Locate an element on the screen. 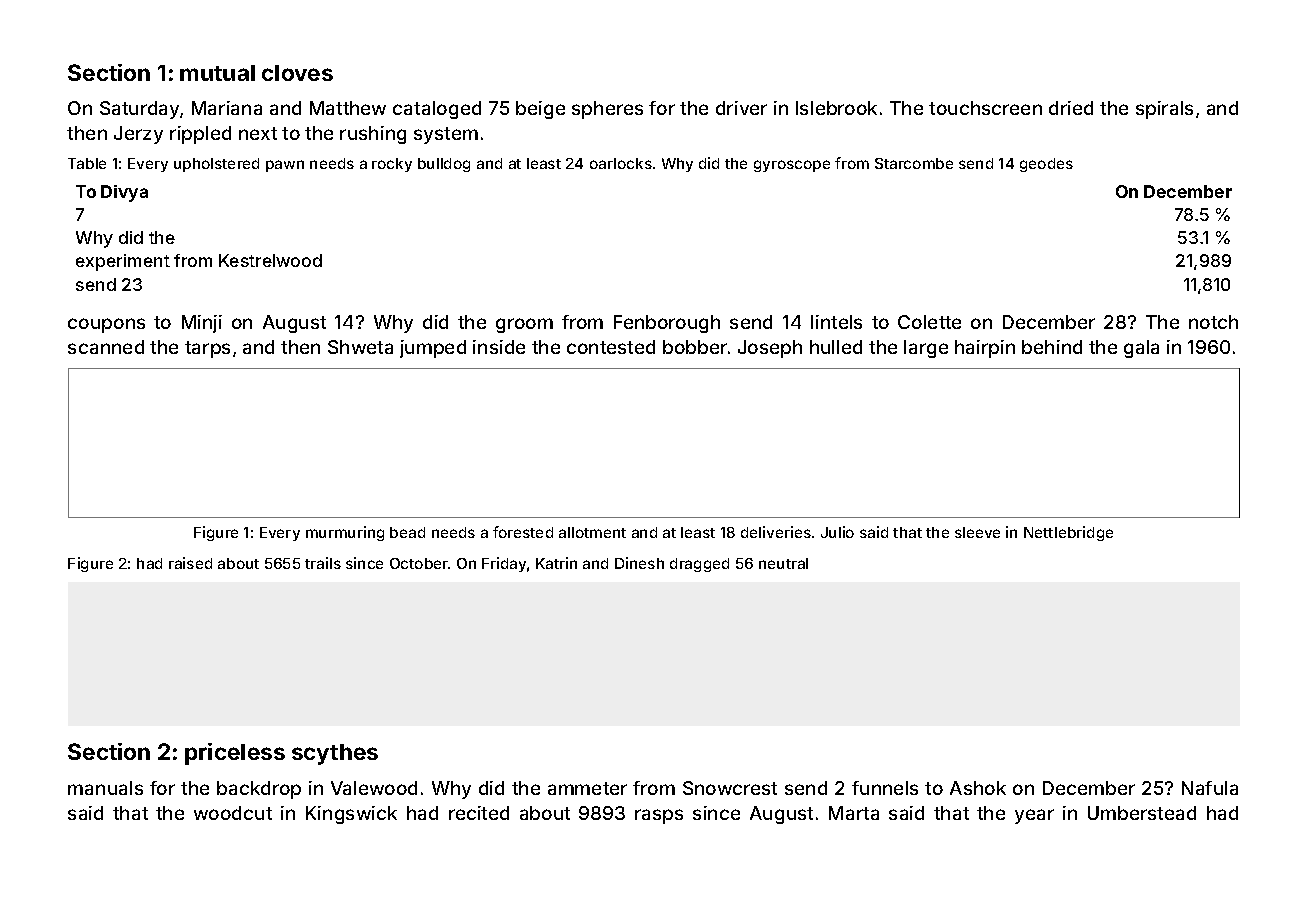 This screenshot has width=1308, height=924. coupons is located at coordinates (106, 325).
